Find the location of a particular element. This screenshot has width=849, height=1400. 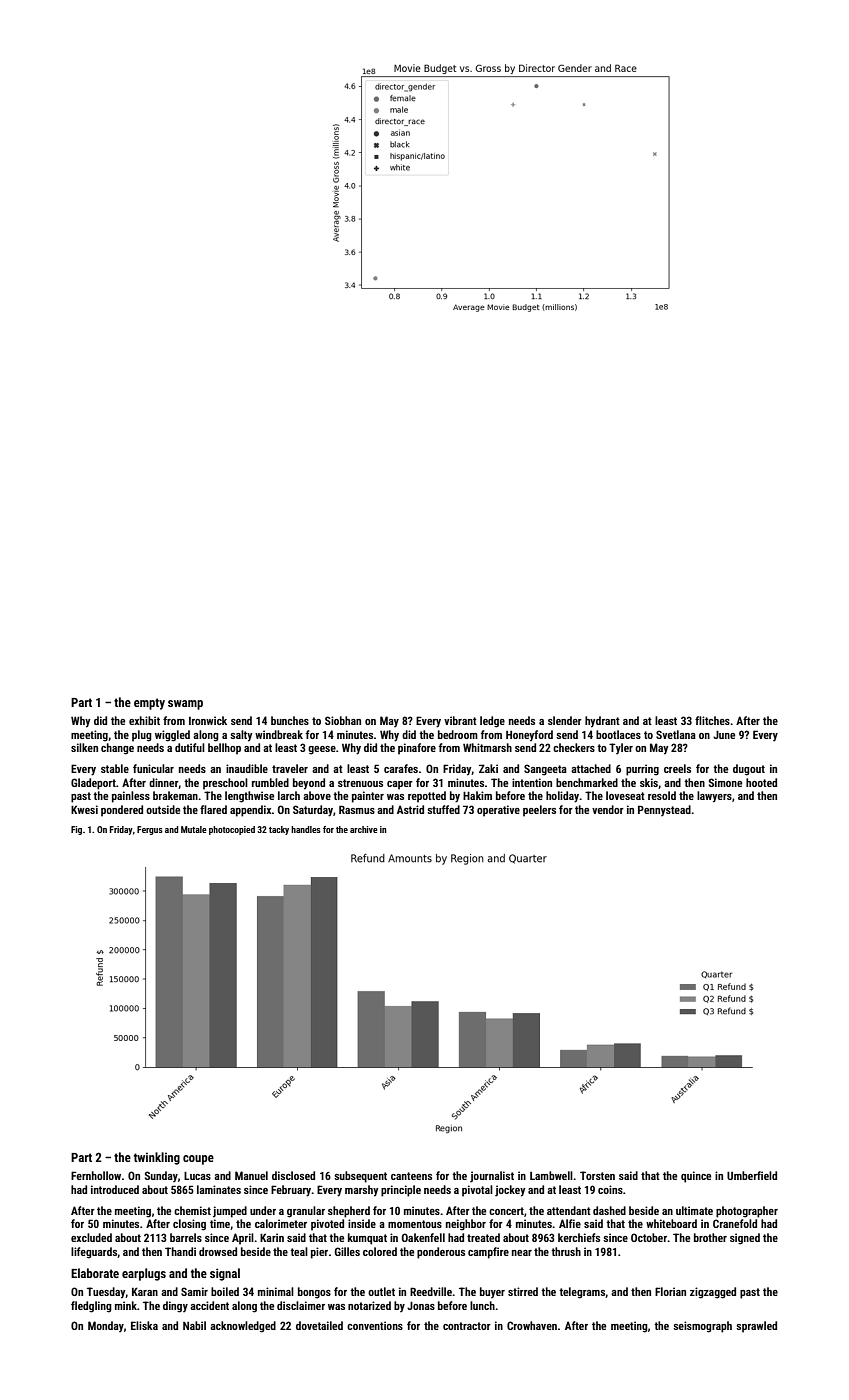

fledgling is located at coordinates (91, 1307).
